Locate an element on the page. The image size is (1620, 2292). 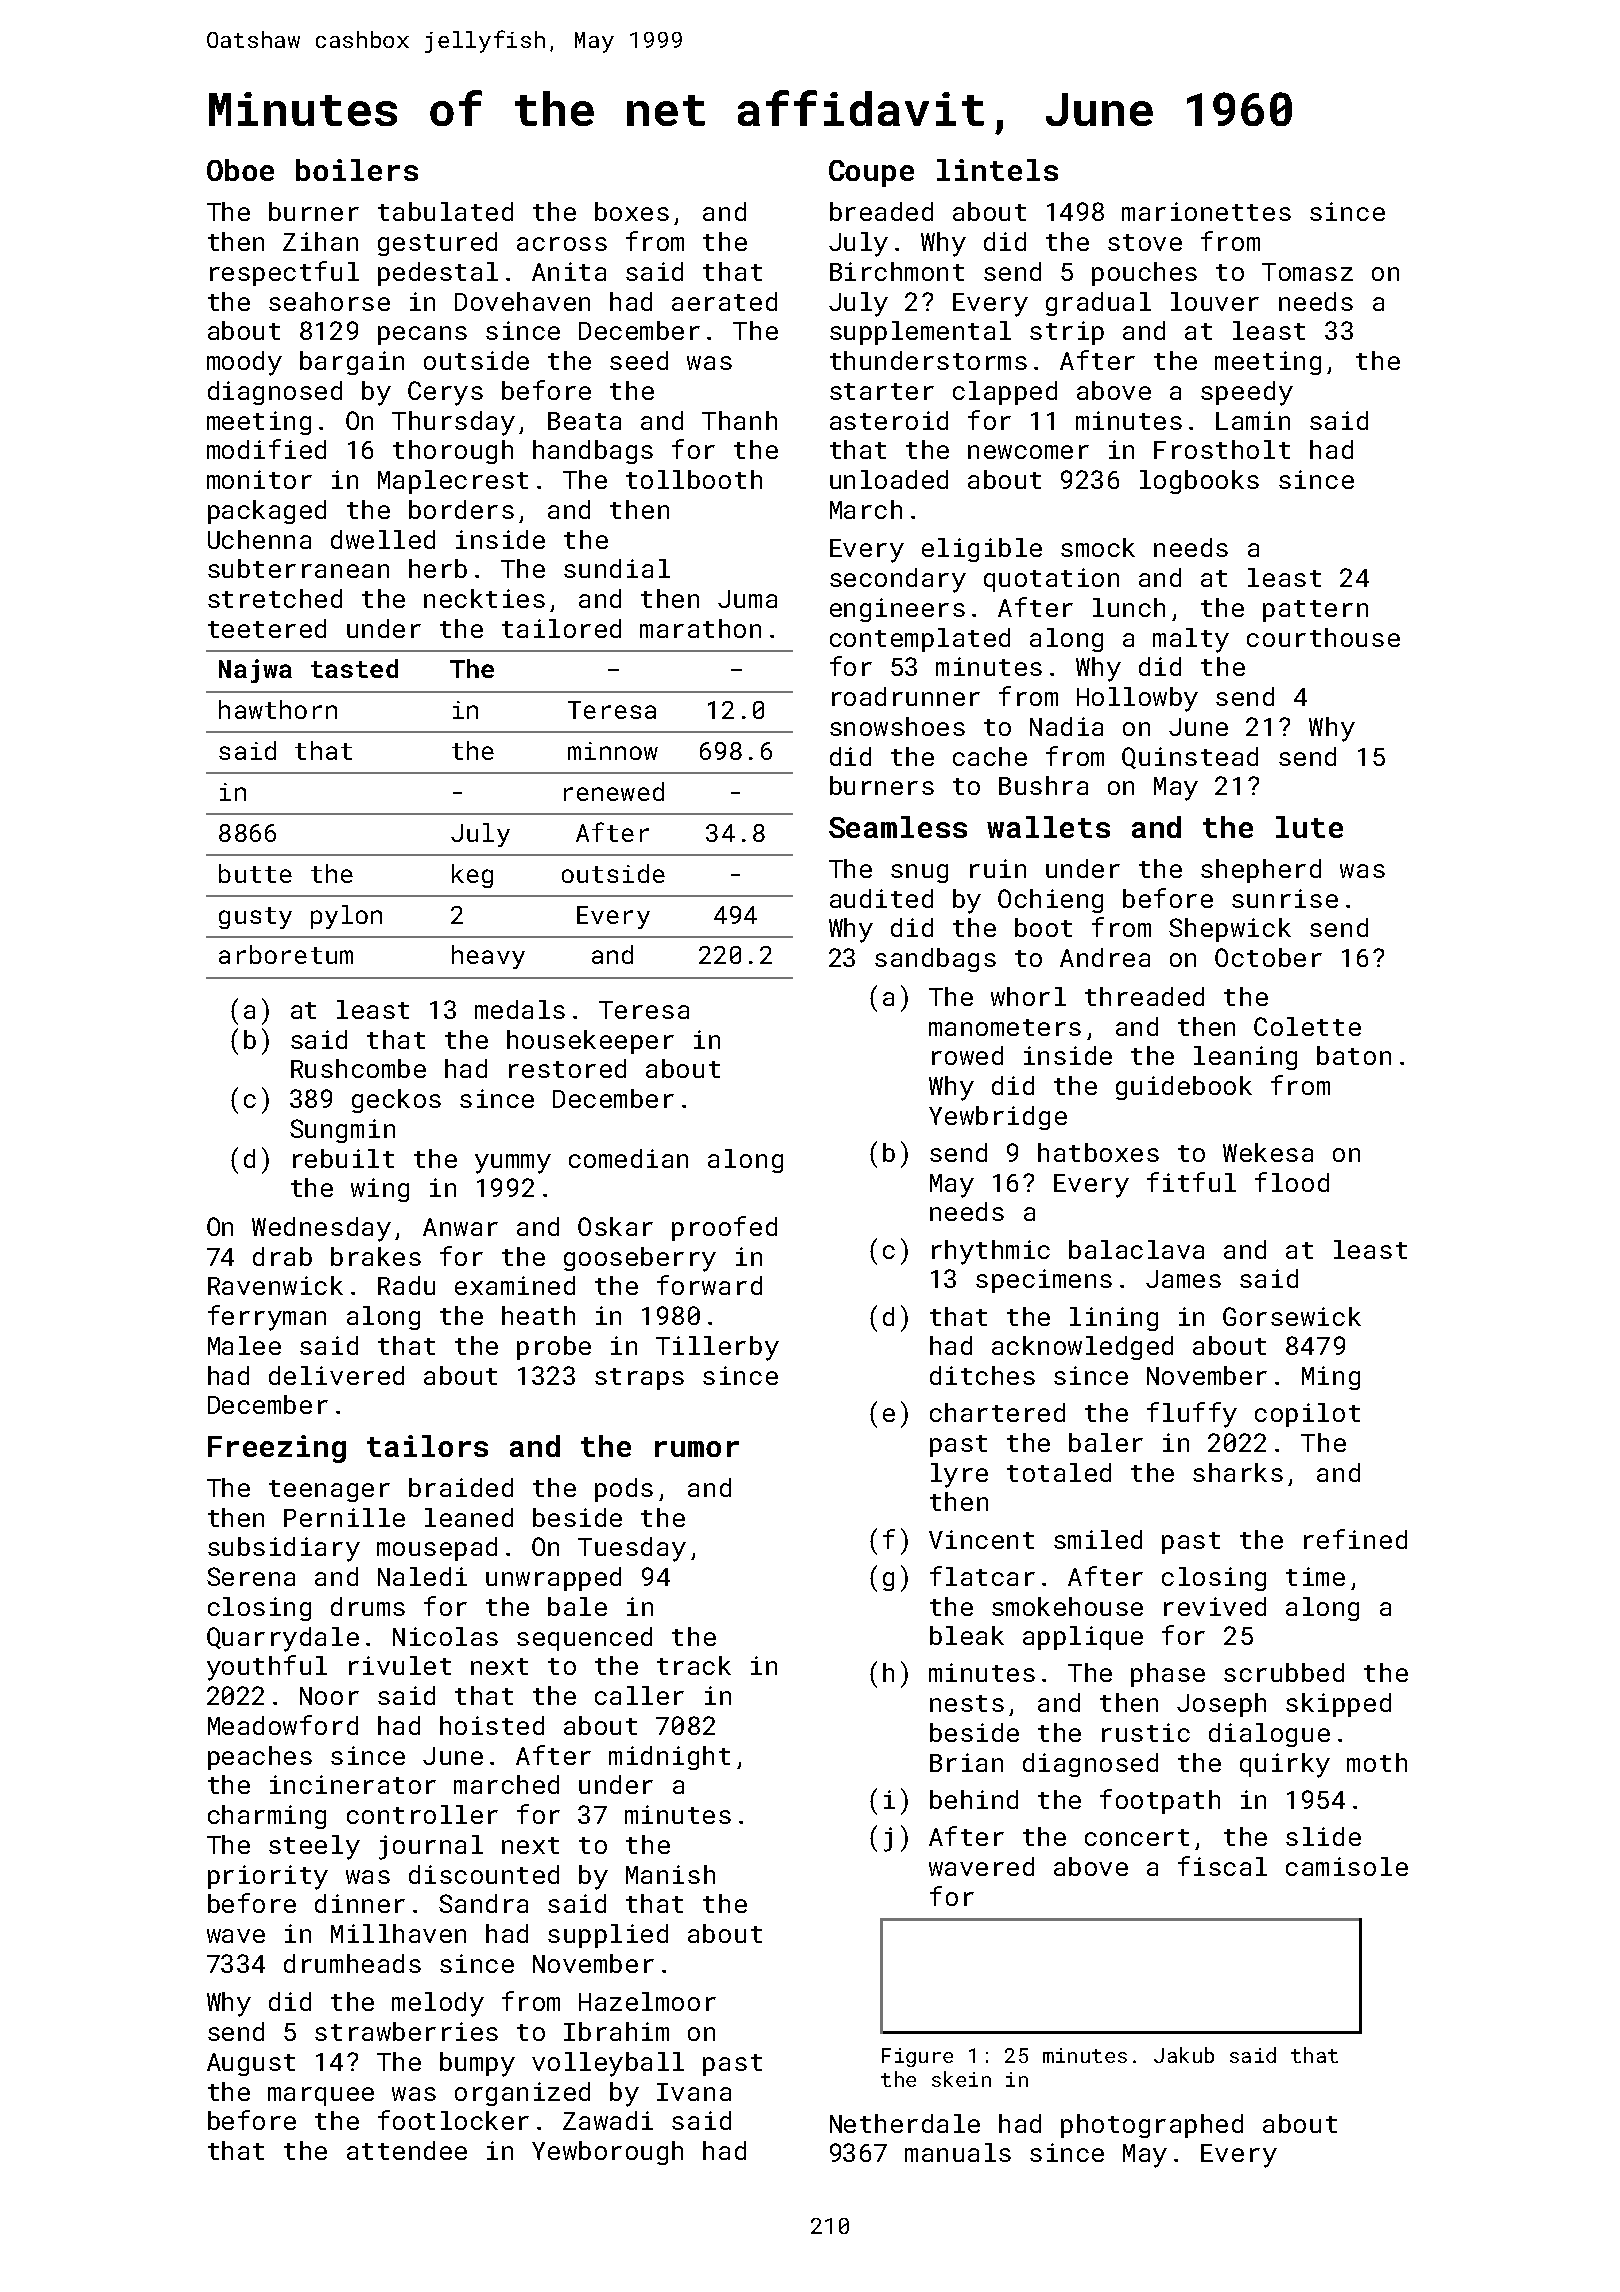
across is located at coordinates (562, 244).
